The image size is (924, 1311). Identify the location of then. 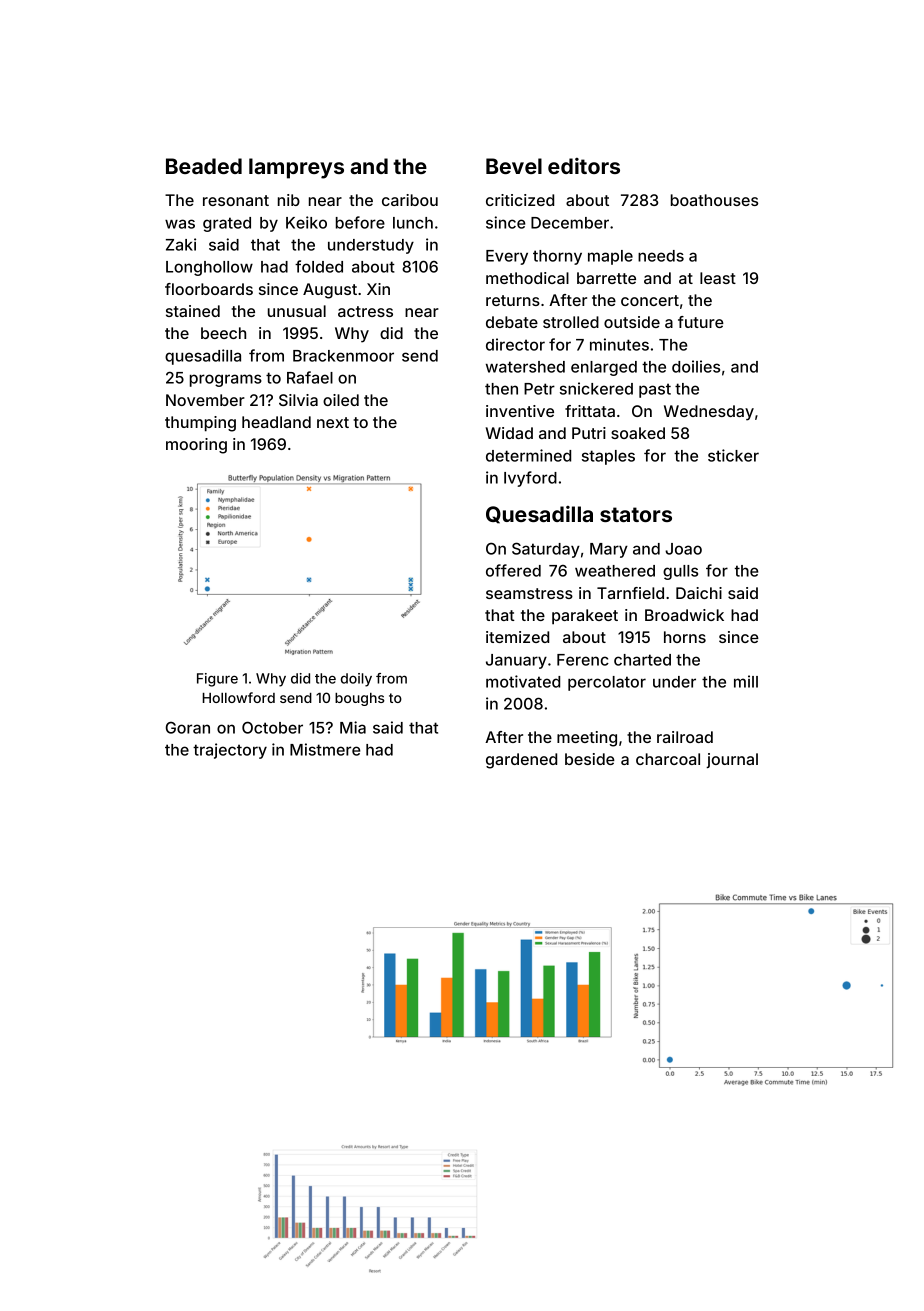
(501, 389).
